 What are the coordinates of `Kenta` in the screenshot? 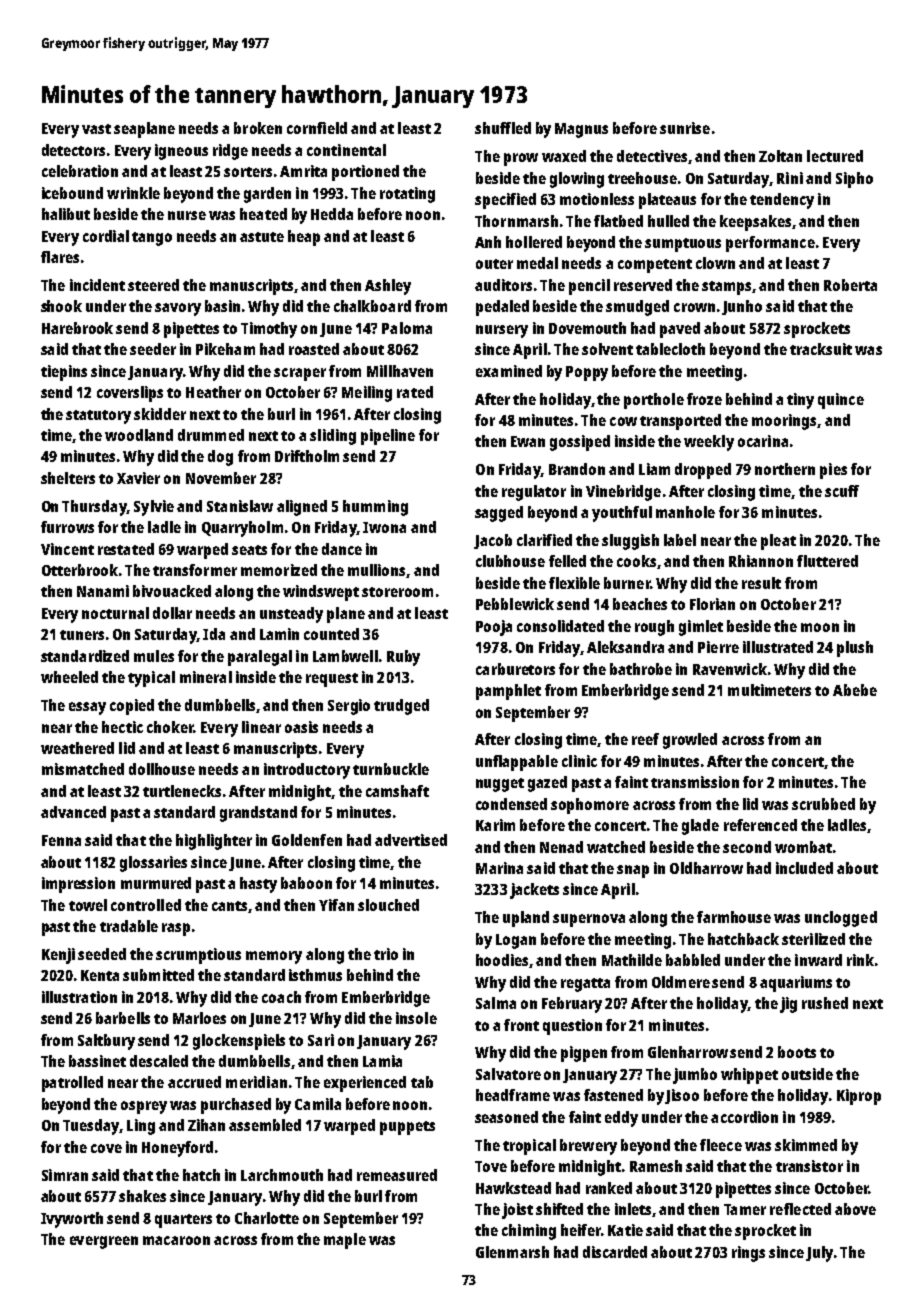 It's located at (100, 975).
